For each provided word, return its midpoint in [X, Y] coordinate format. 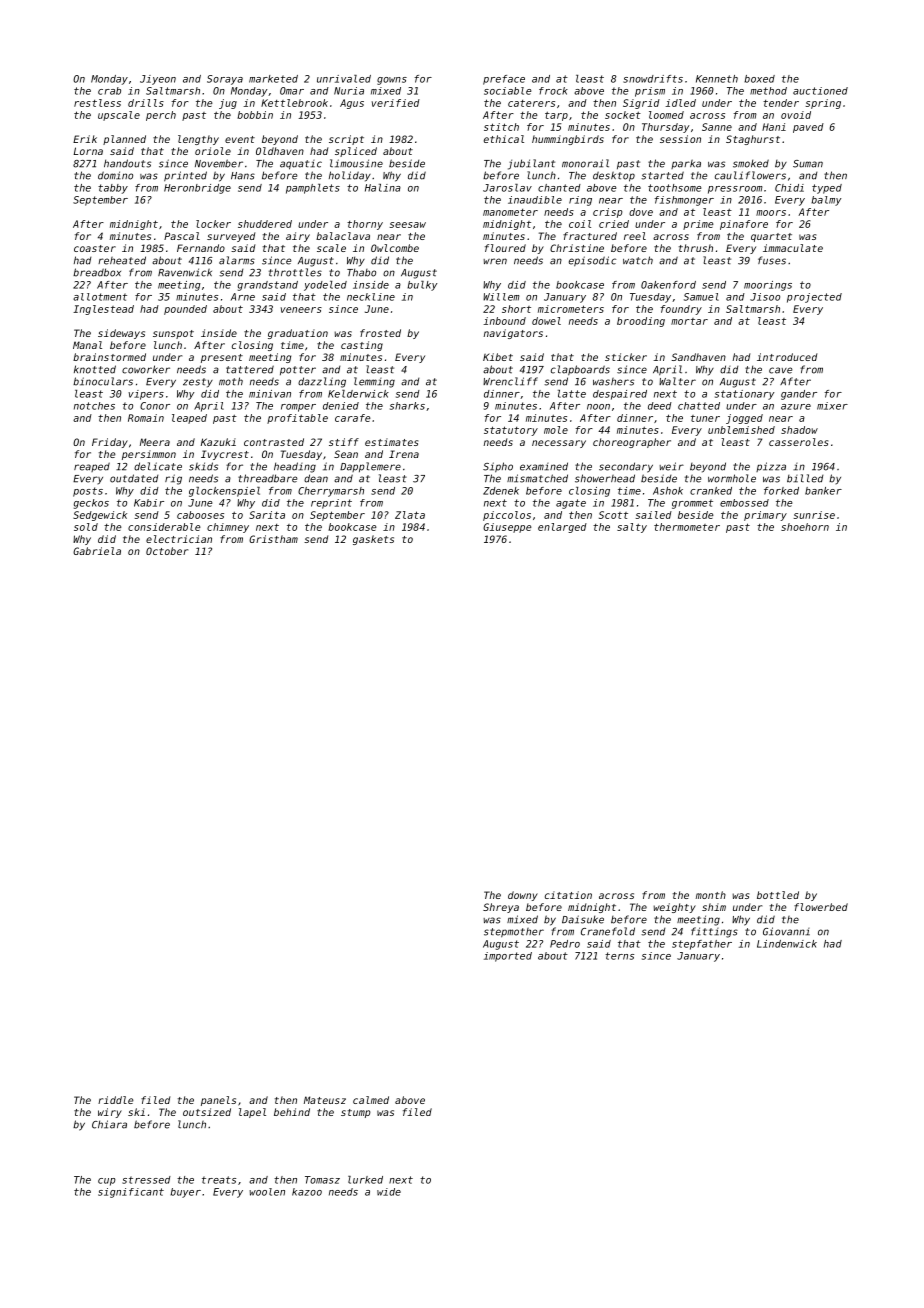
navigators [513, 334]
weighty [674, 908]
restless [97, 103]
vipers [146, 395]
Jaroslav [507, 188]
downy [523, 896]
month [711, 895]
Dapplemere [370, 467]
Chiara [109, 1124]
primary [765, 516]
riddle [116, 1100]
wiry [110, 1113]
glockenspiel [224, 492]
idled [680, 103]
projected [814, 298]
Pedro [565, 944]
